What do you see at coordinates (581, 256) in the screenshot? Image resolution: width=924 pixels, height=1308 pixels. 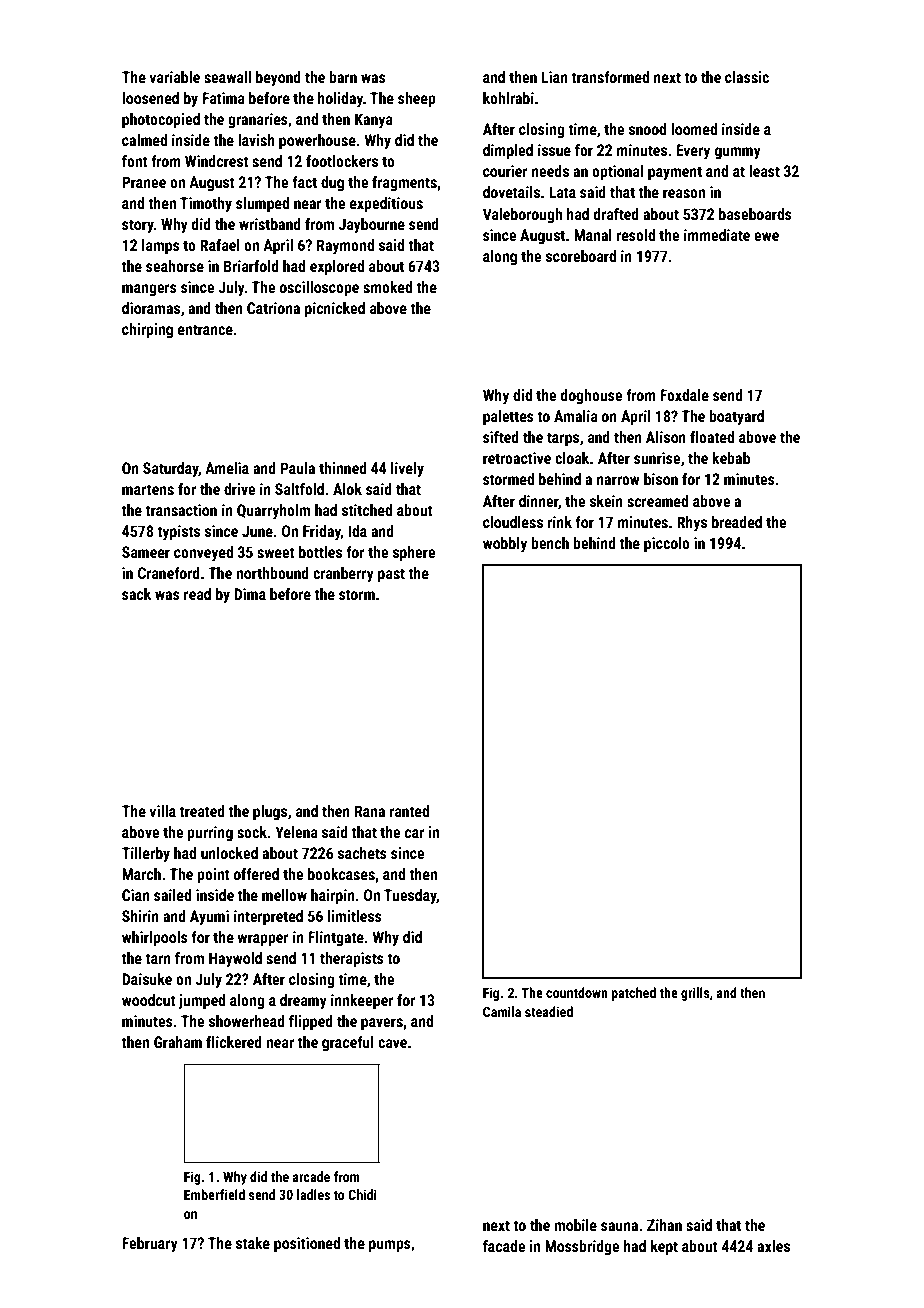 I see `scoreboard` at bounding box center [581, 256].
